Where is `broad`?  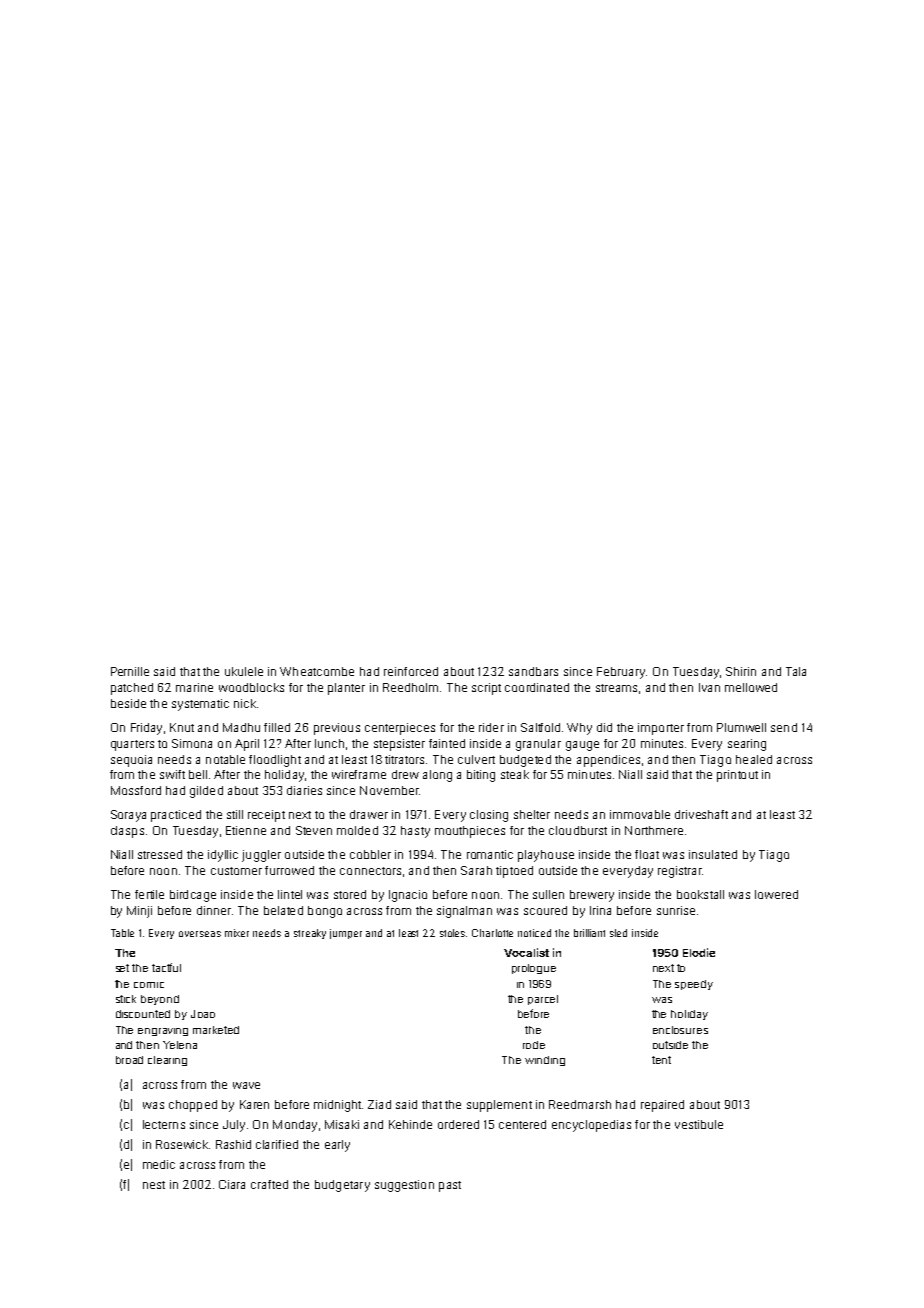
broad is located at coordinates (129, 1060).
